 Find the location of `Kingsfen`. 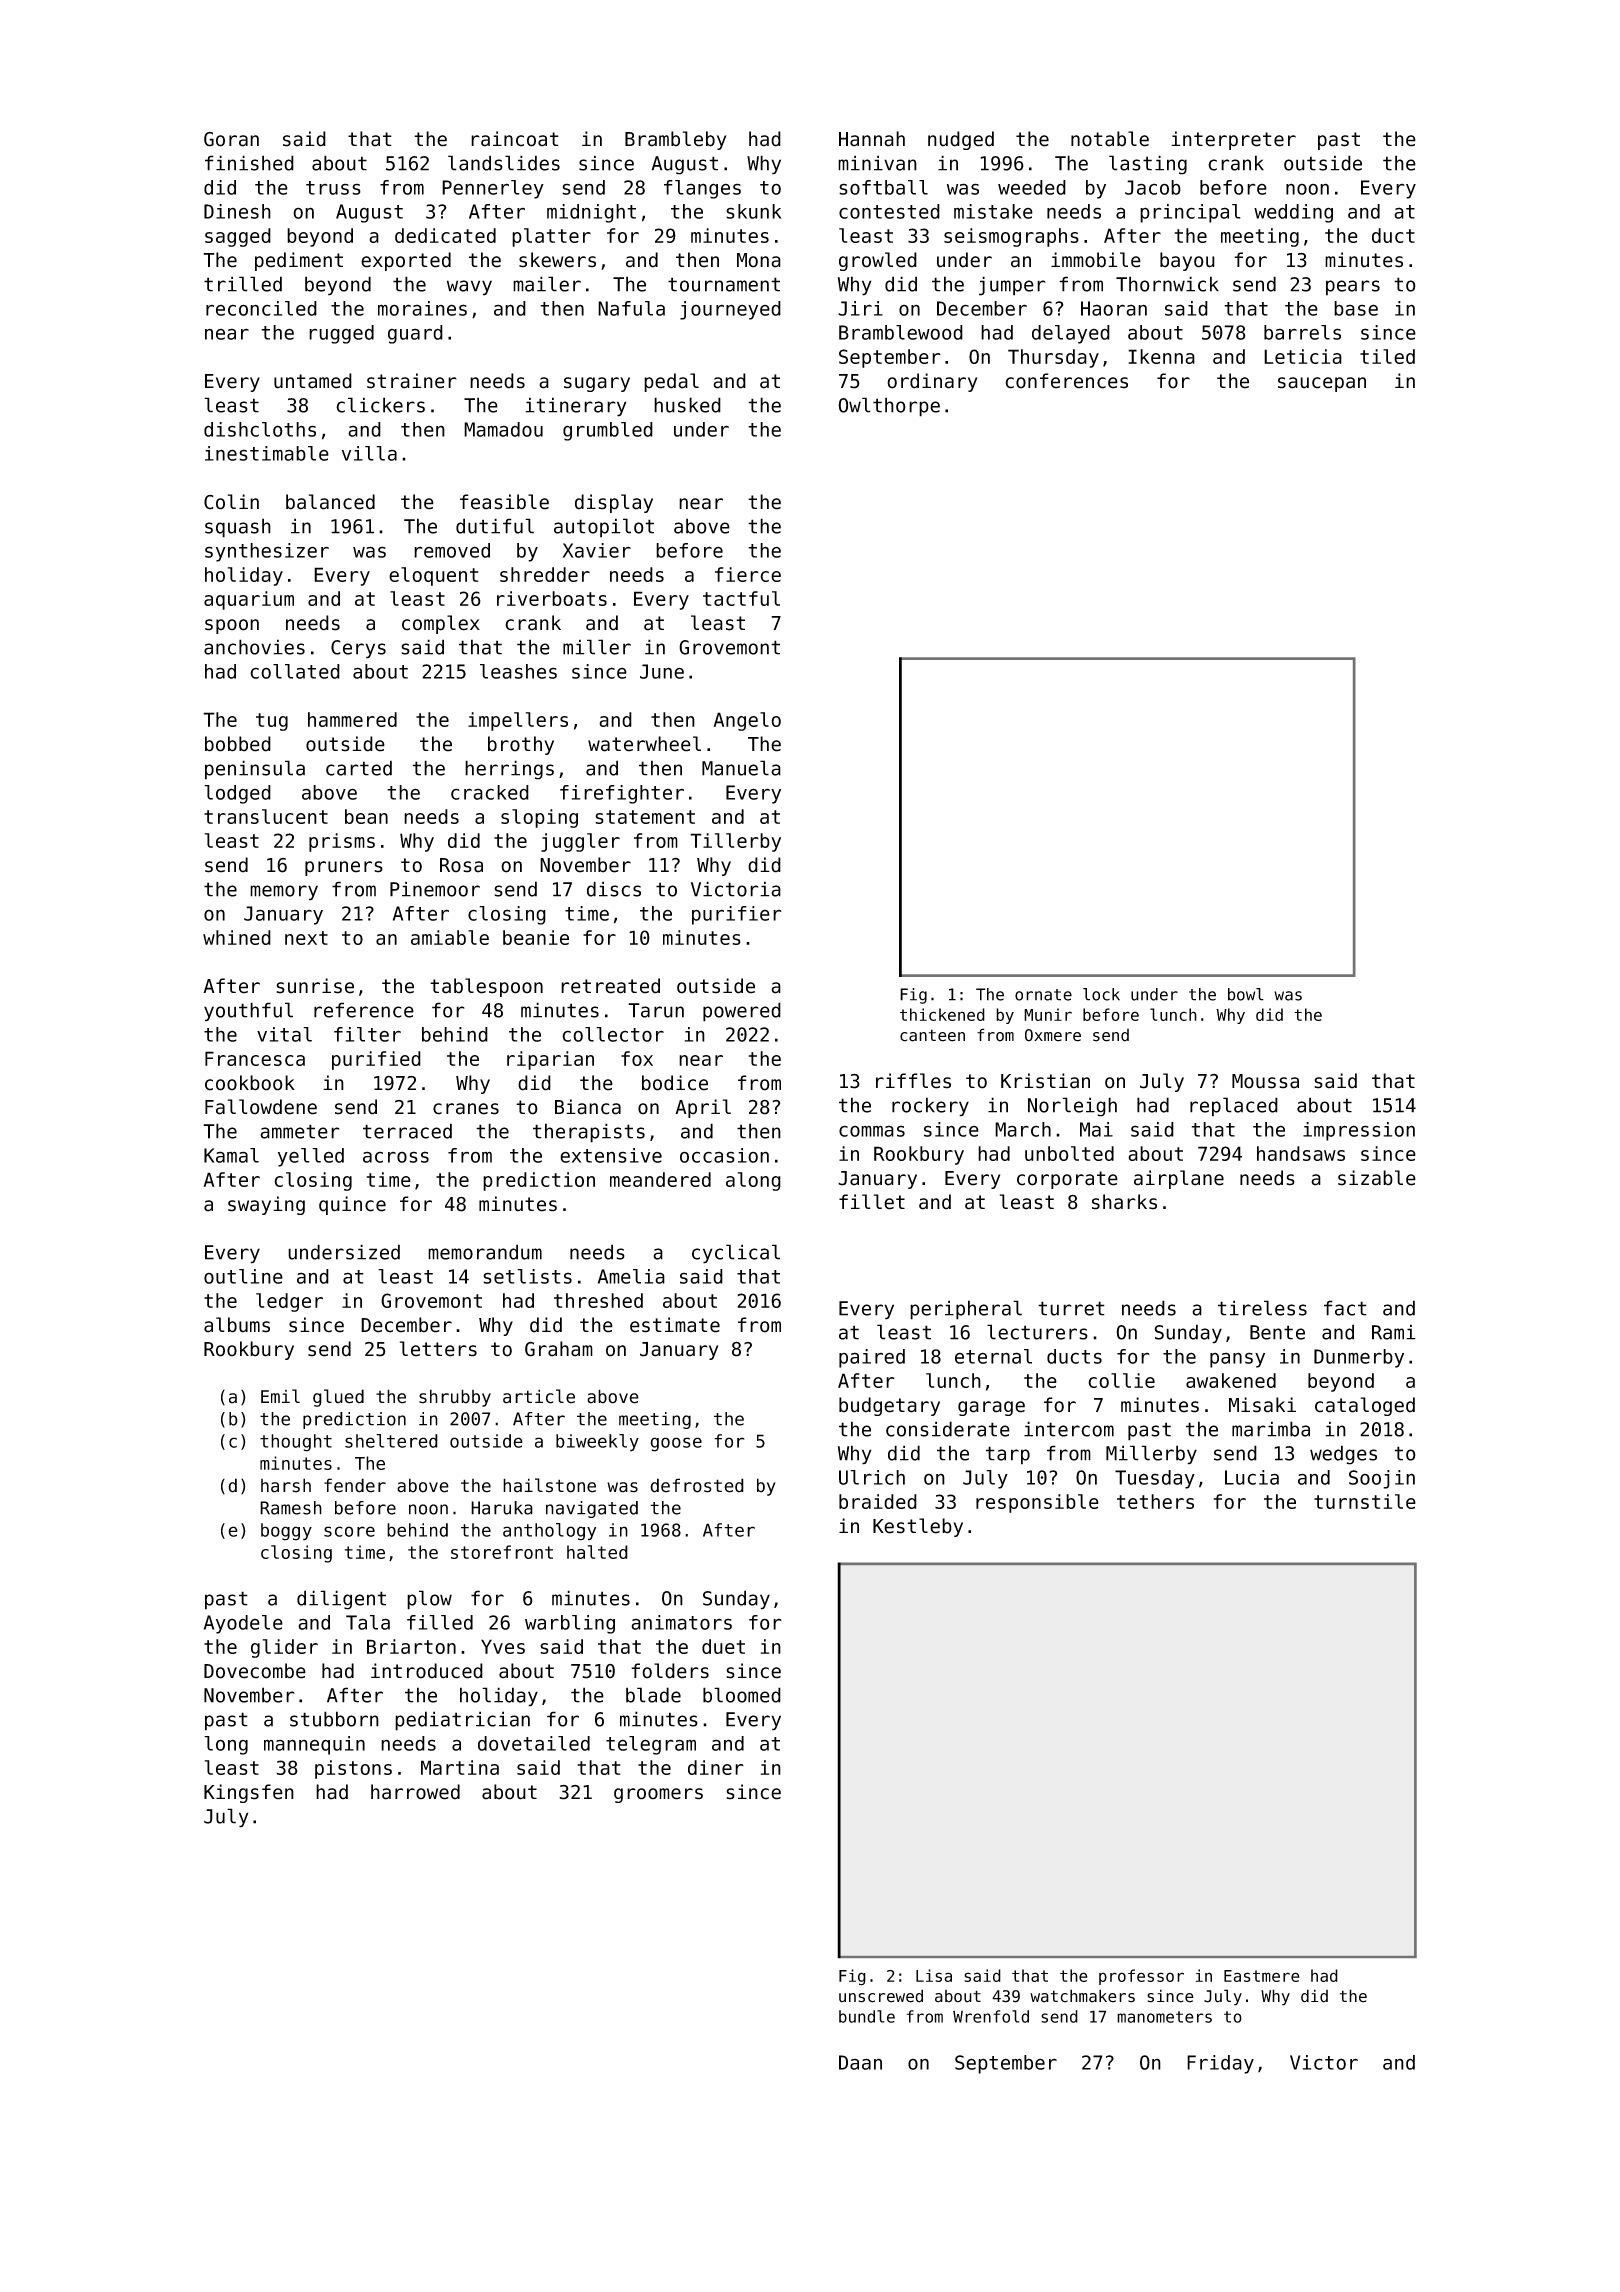

Kingsfen is located at coordinates (249, 1793).
